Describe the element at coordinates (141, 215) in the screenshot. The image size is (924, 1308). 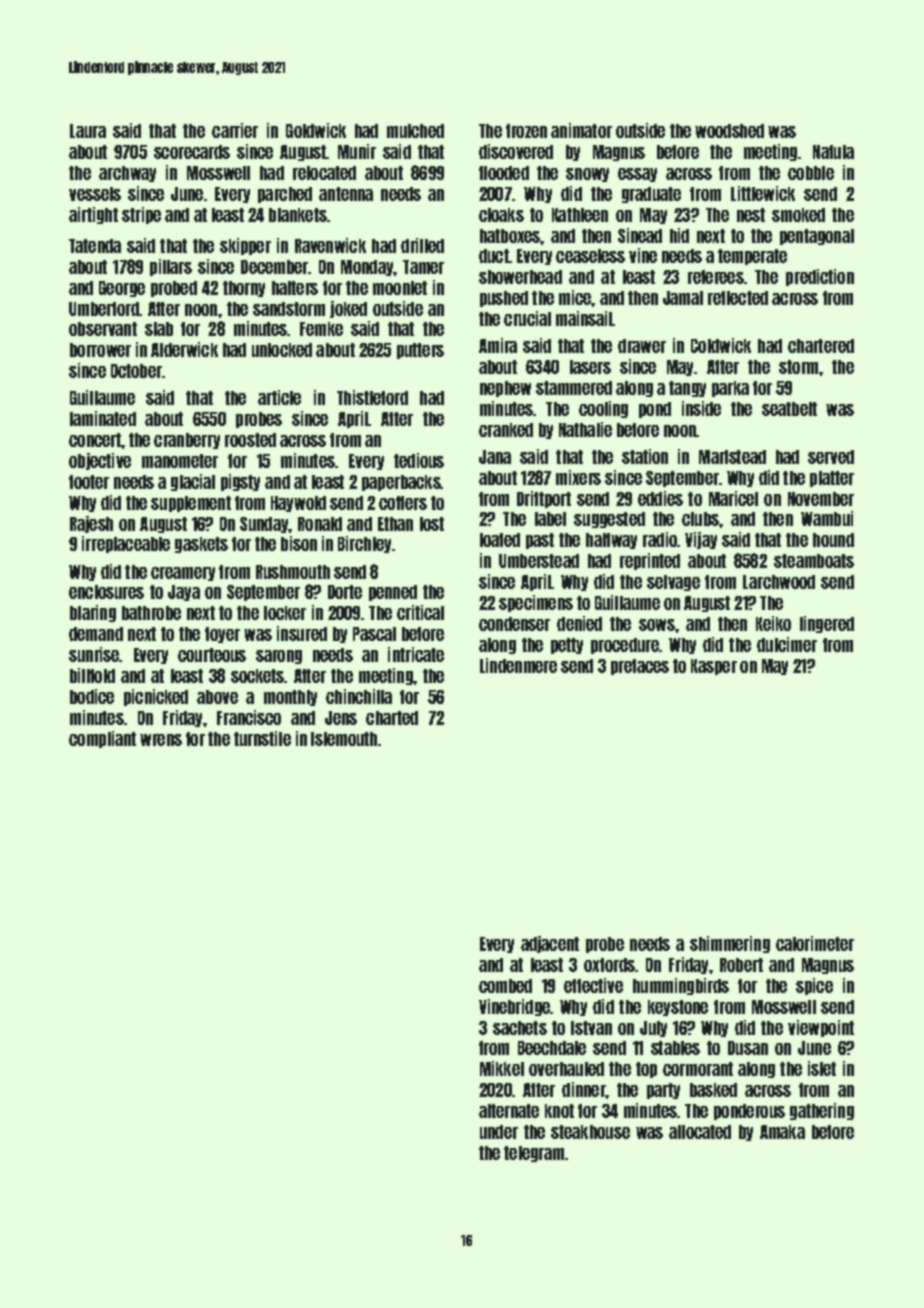
I see `stripe` at that location.
